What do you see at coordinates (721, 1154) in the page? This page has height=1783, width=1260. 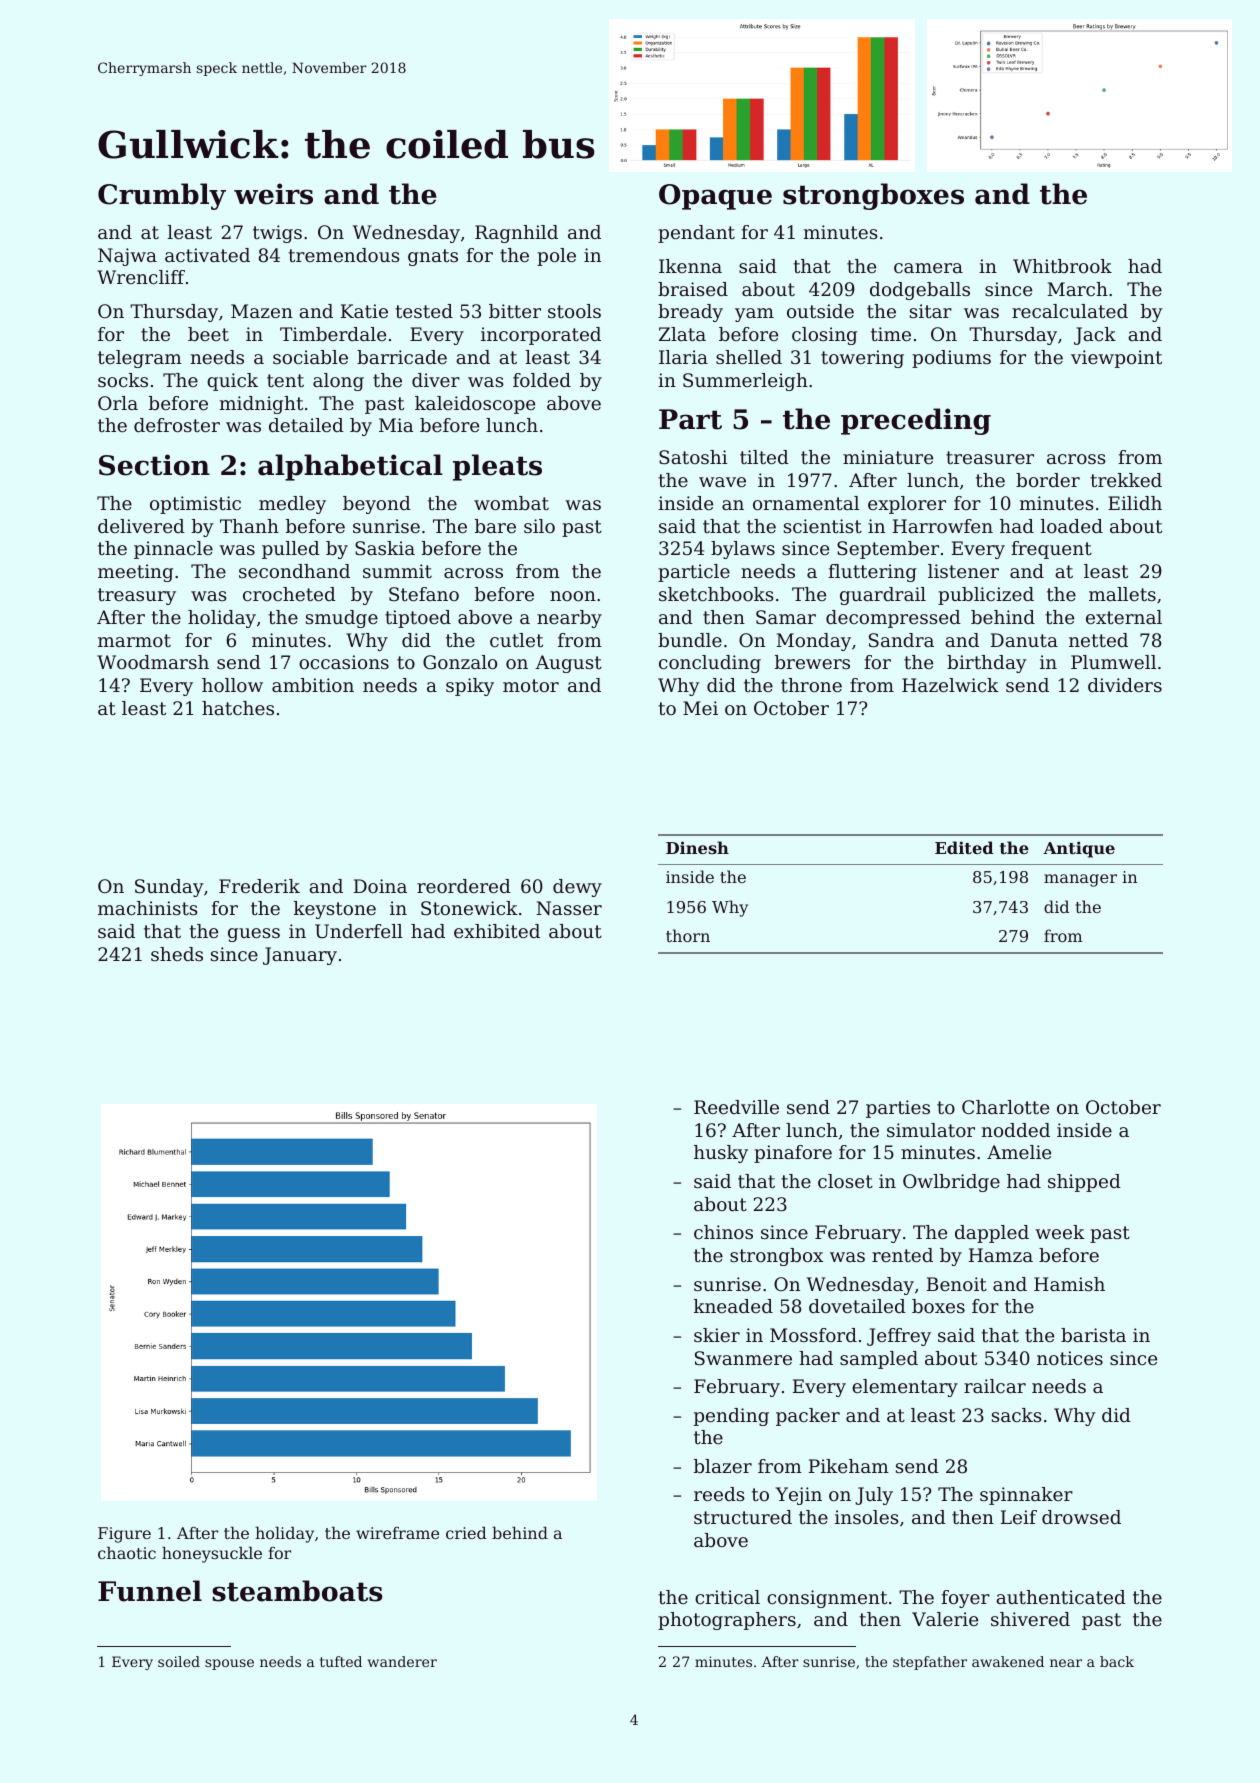 I see `husky` at bounding box center [721, 1154].
